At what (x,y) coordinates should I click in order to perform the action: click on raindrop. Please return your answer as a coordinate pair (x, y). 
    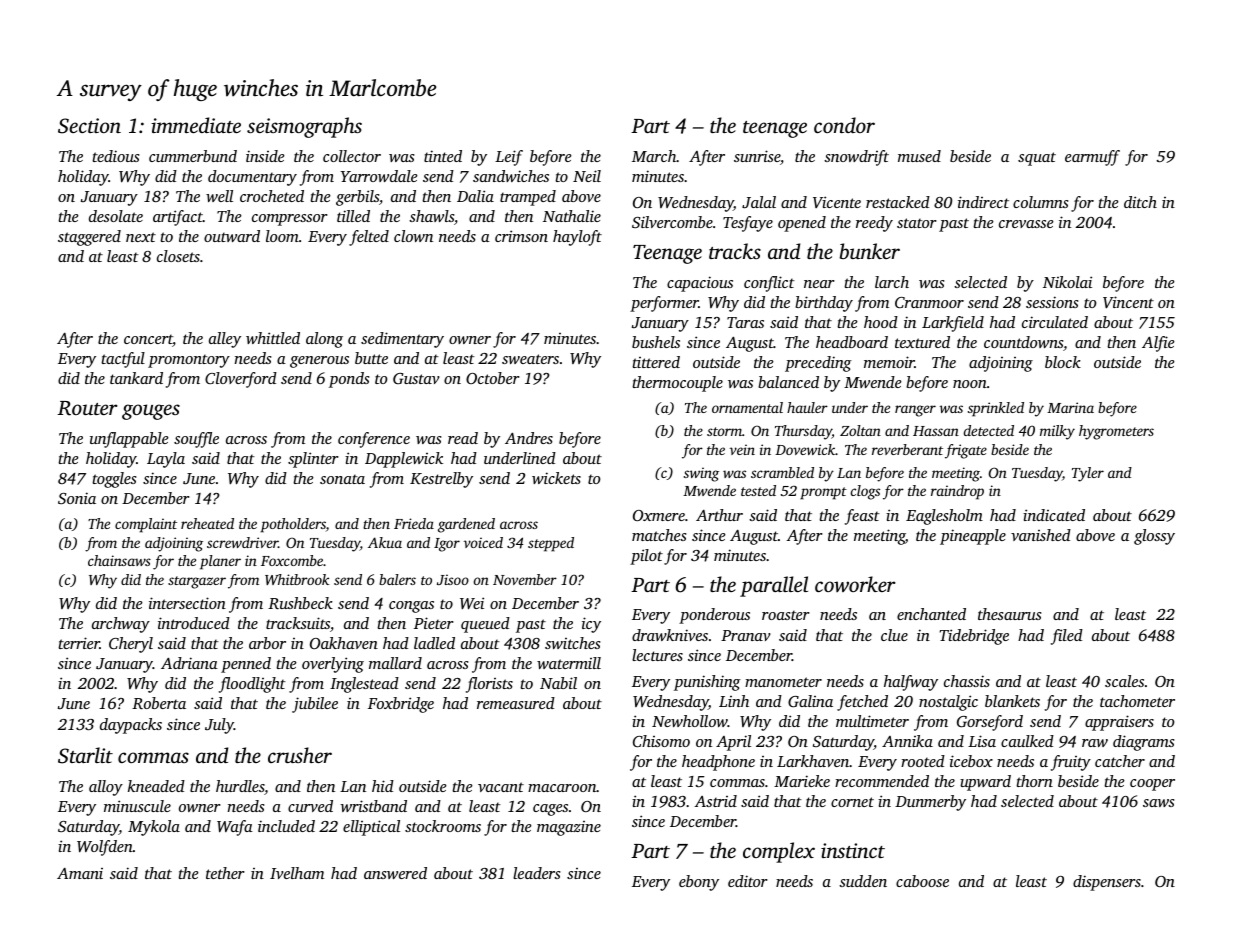
    Looking at the image, I should click on (957, 492).
